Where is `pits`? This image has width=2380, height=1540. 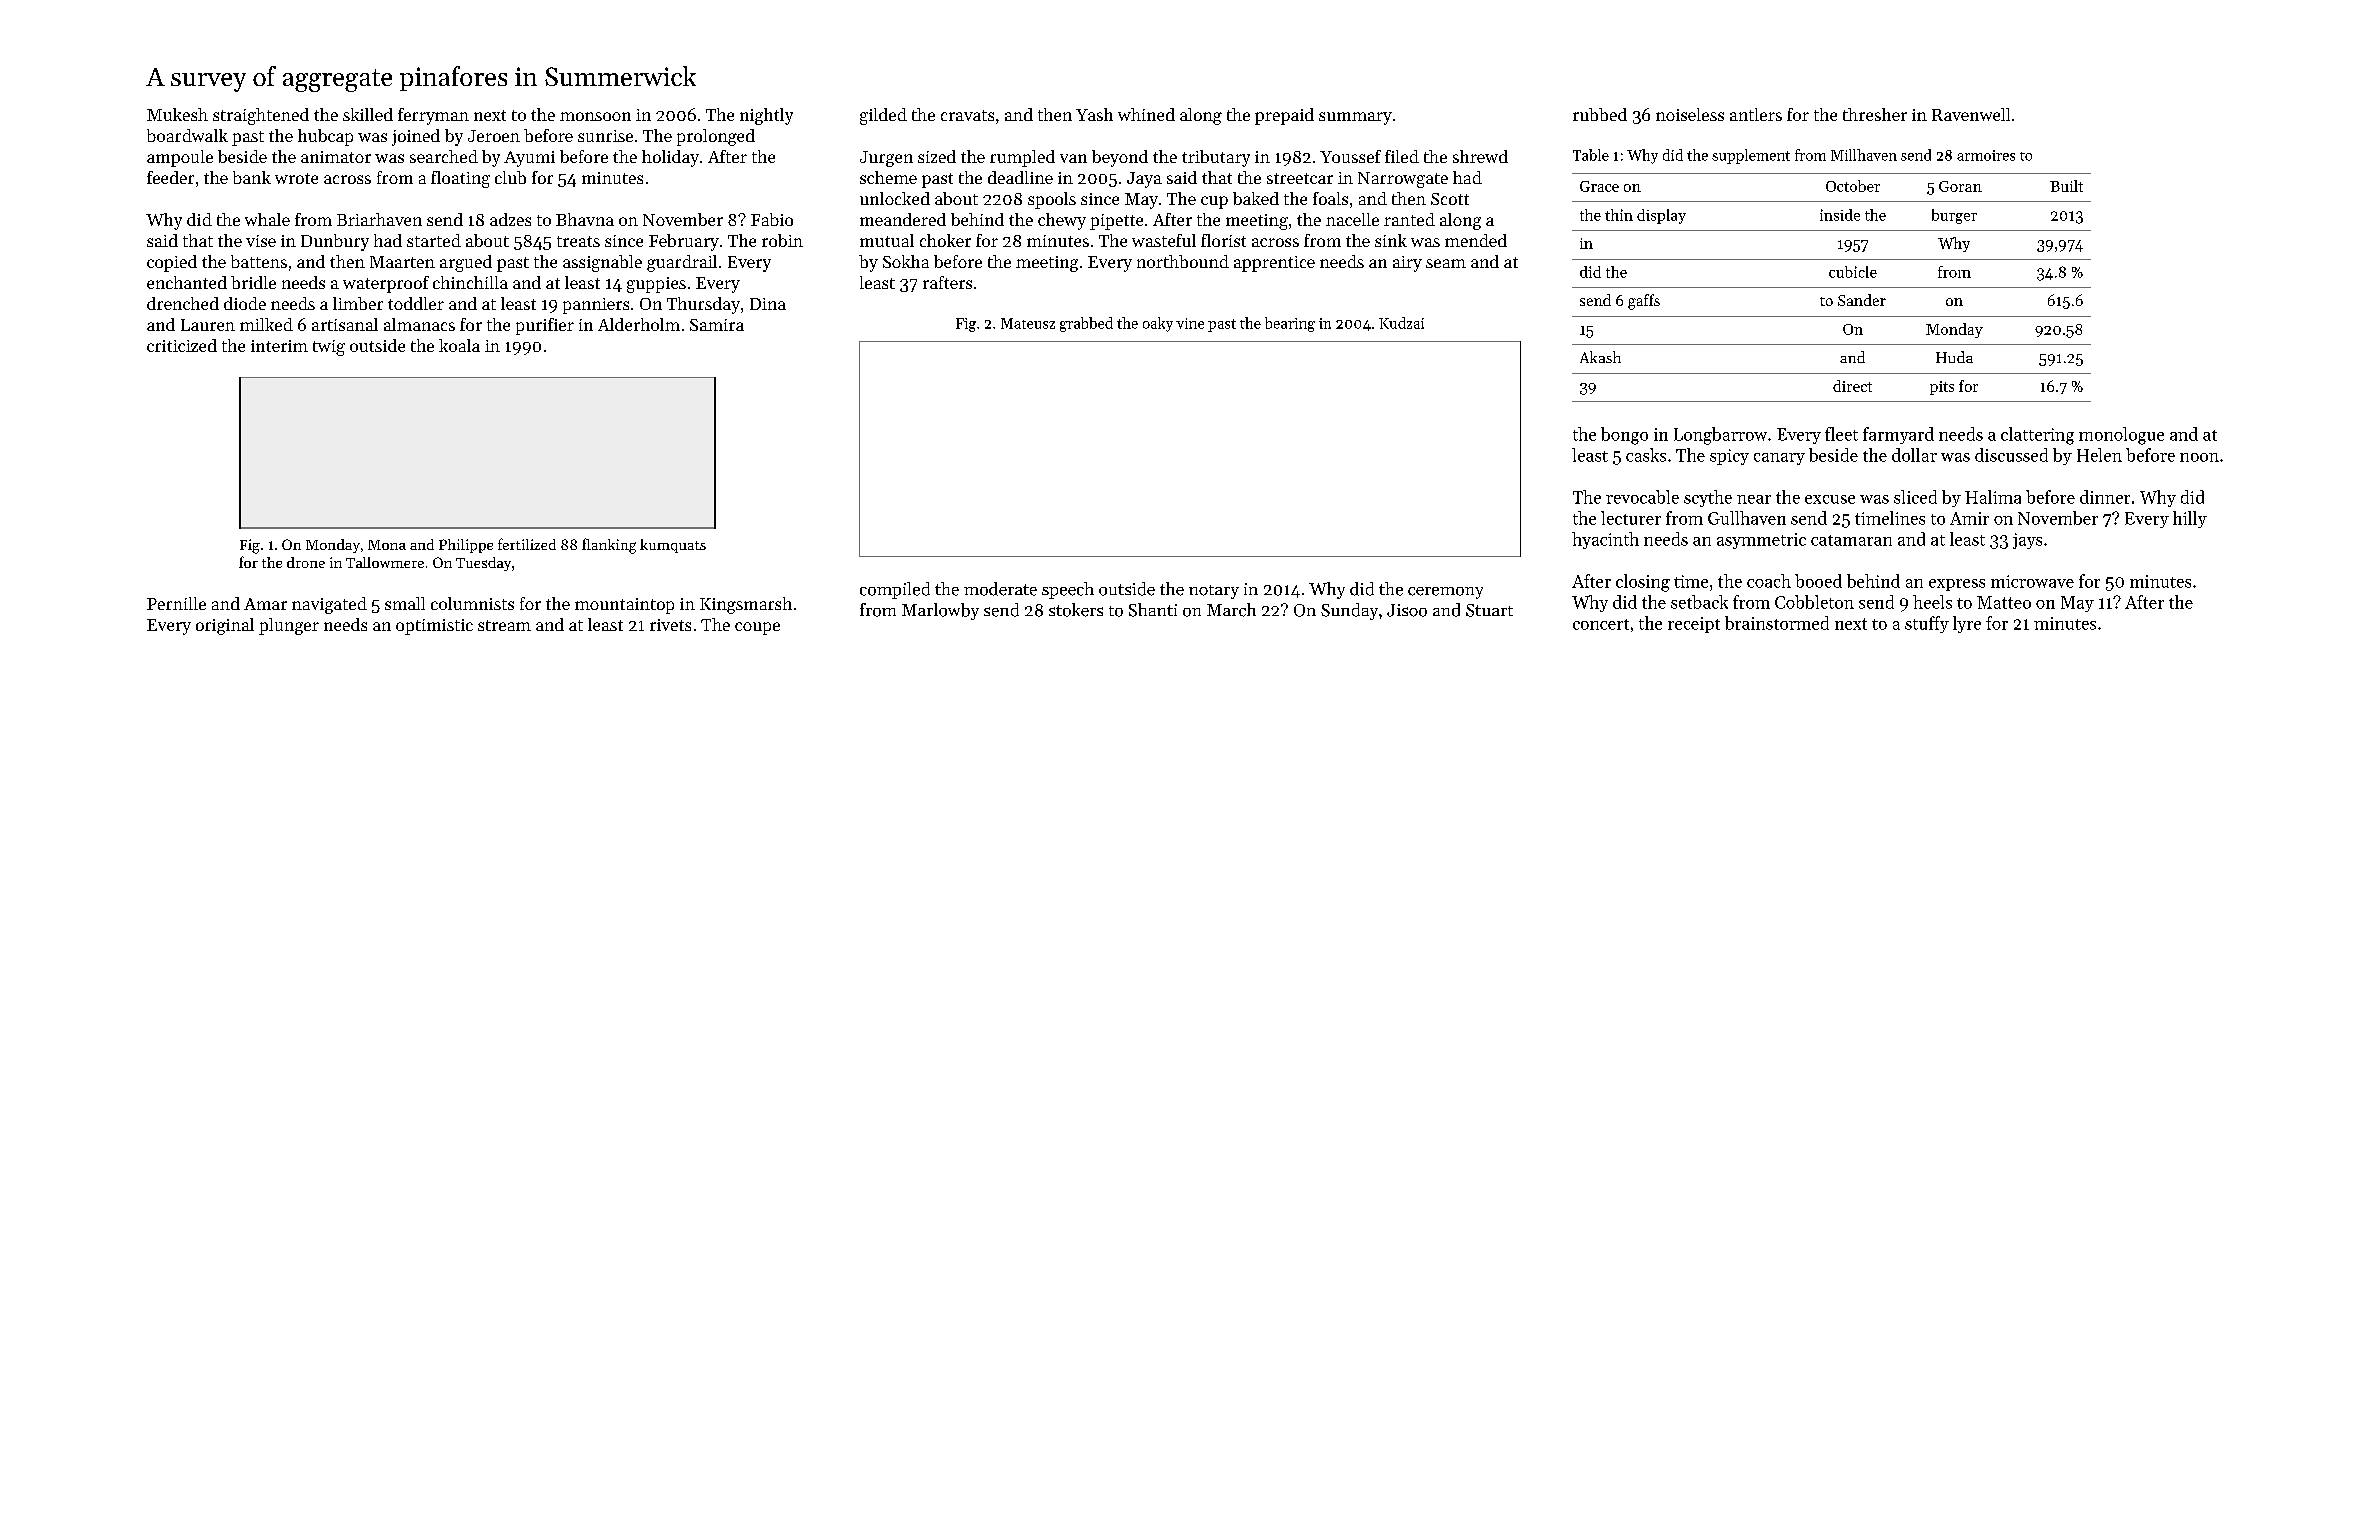 pits is located at coordinates (1942, 388).
